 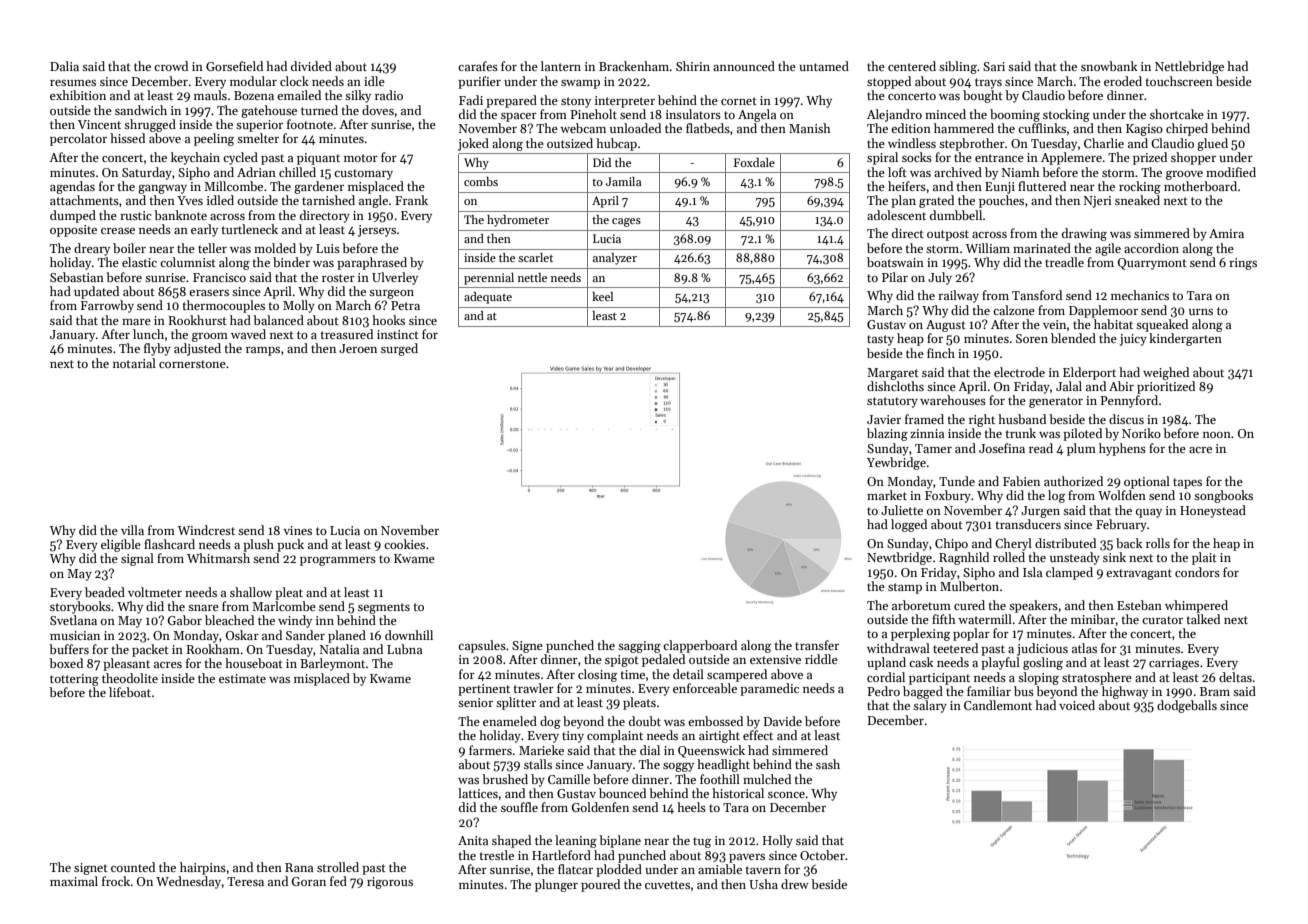 What do you see at coordinates (1033, 606) in the screenshot?
I see `speakers` at bounding box center [1033, 606].
